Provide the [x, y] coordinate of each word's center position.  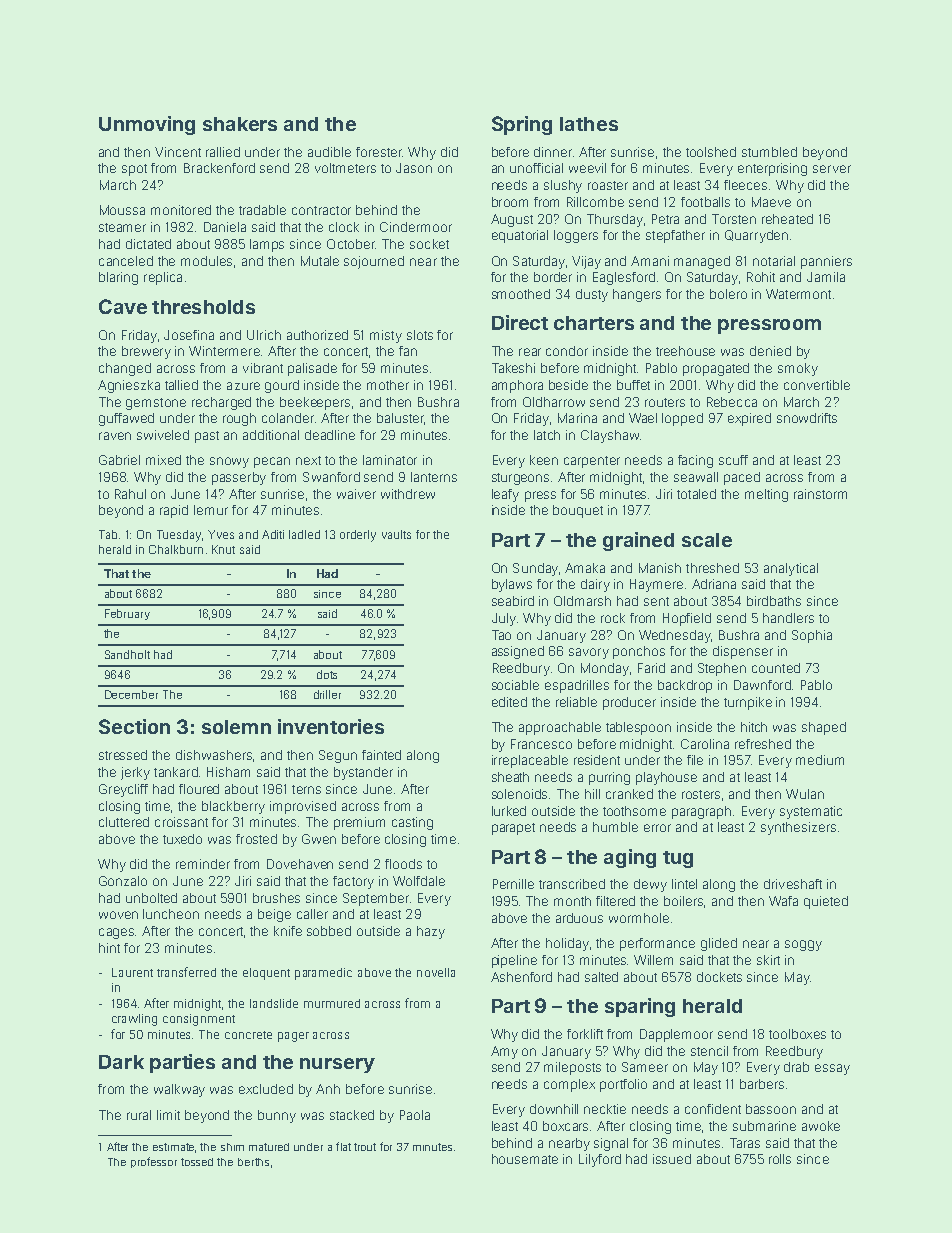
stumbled [769, 152]
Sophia [812, 636]
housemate [525, 1159]
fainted [381, 755]
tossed [197, 1162]
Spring [522, 125]
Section [134, 726]
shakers [240, 124]
